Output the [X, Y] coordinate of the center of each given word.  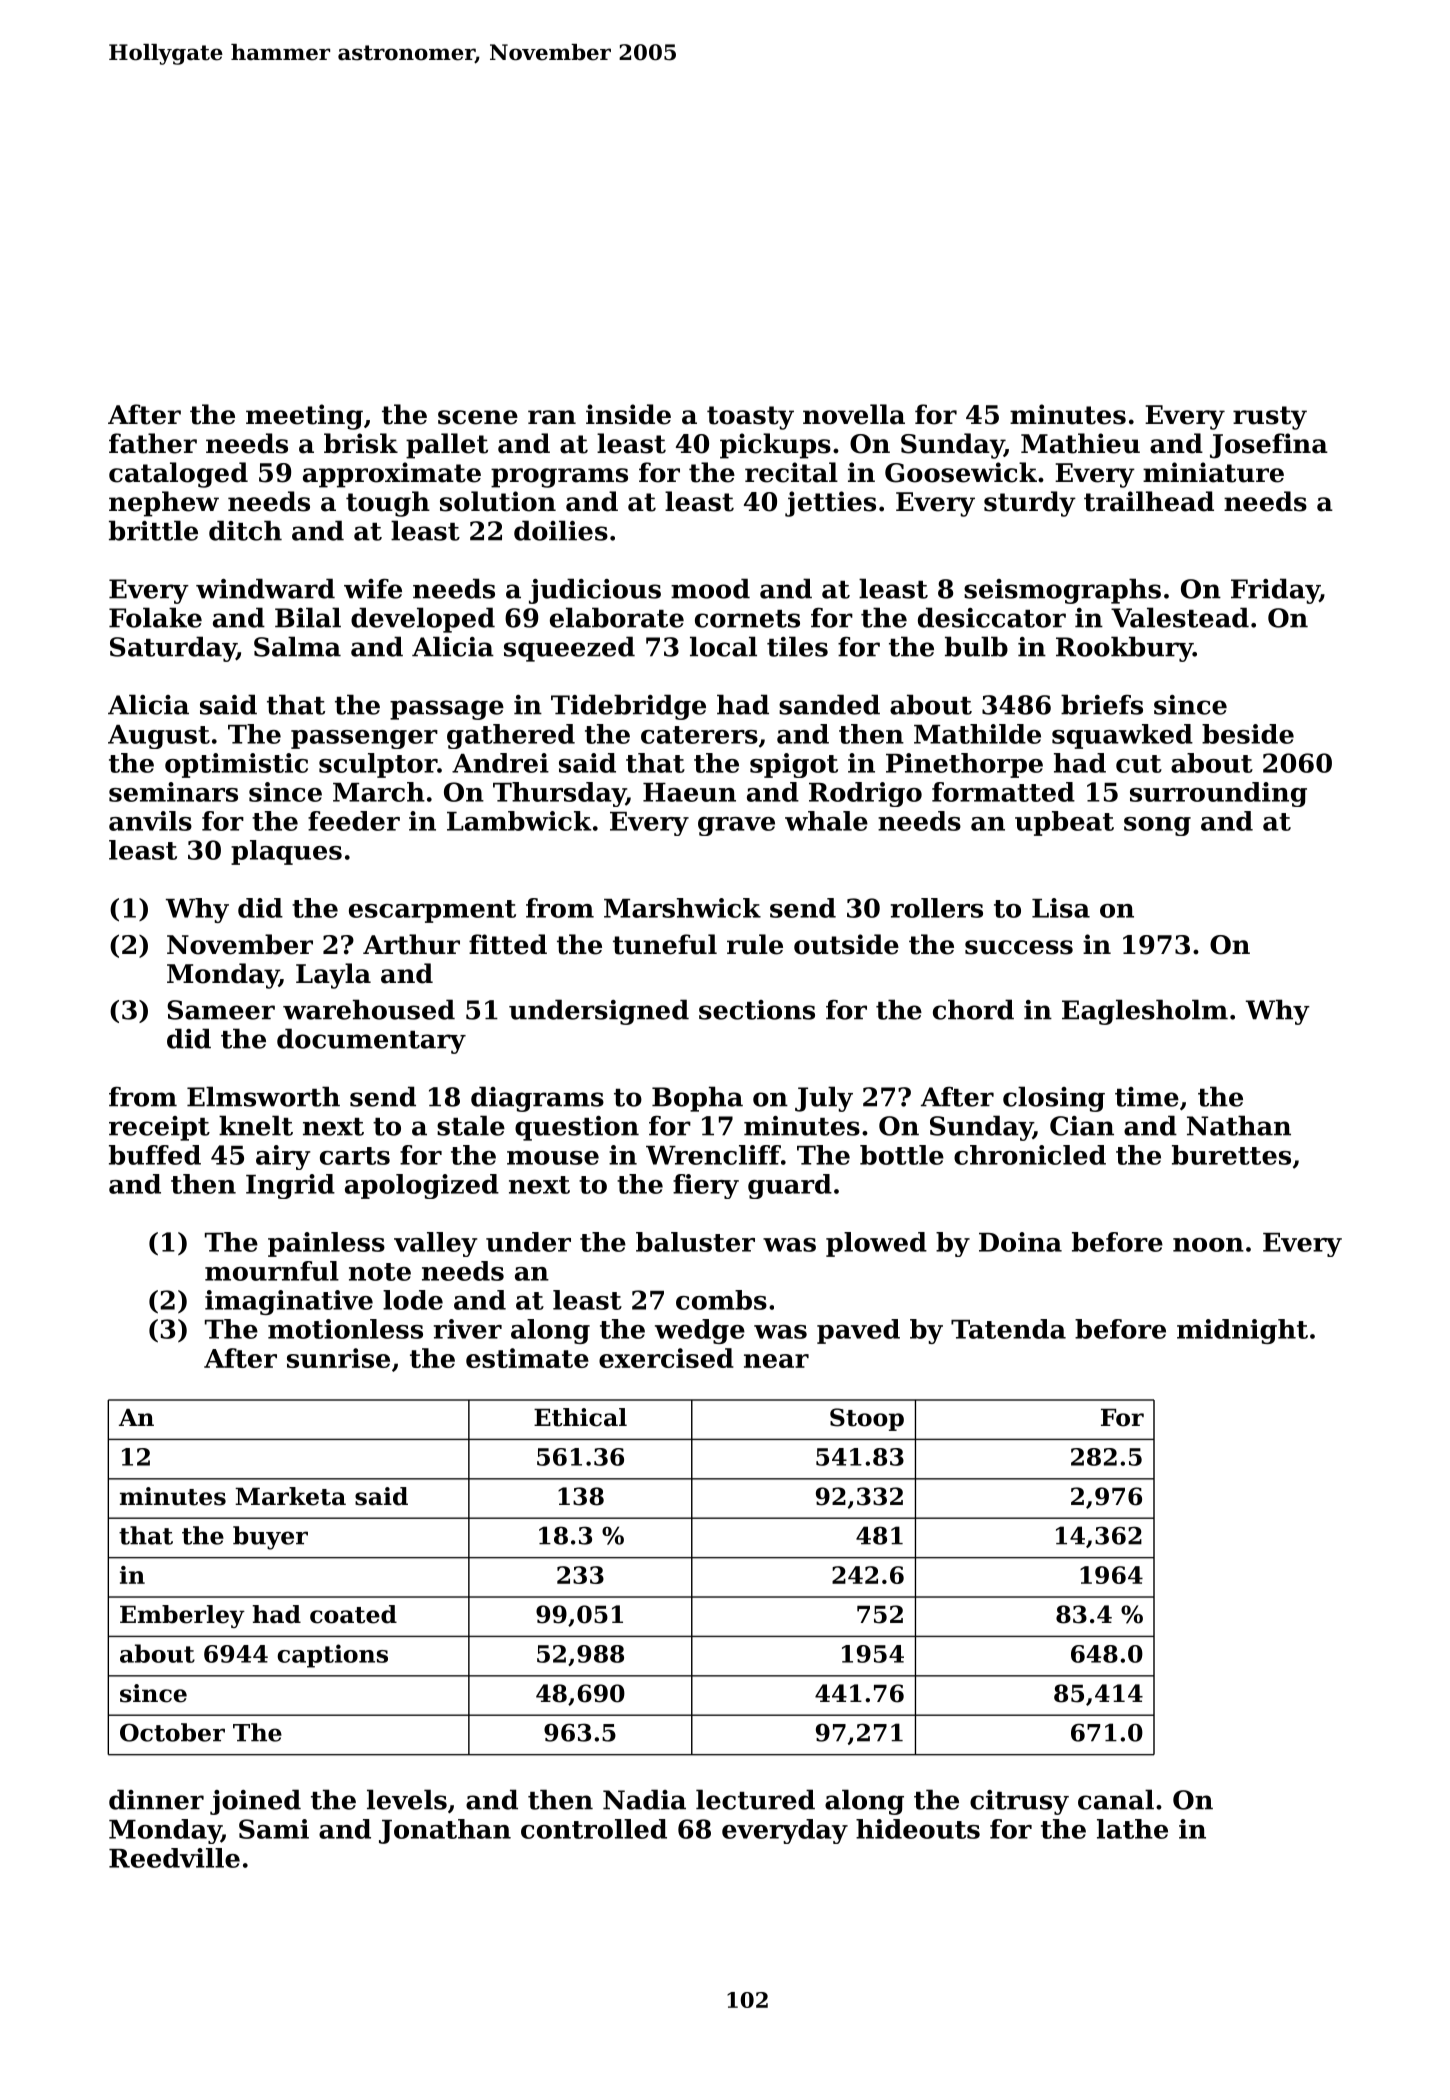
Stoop [867, 1419]
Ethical [580, 1417]
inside [628, 414]
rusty [1270, 418]
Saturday [173, 649]
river [468, 1329]
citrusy [1019, 1802]
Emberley [182, 1616]
